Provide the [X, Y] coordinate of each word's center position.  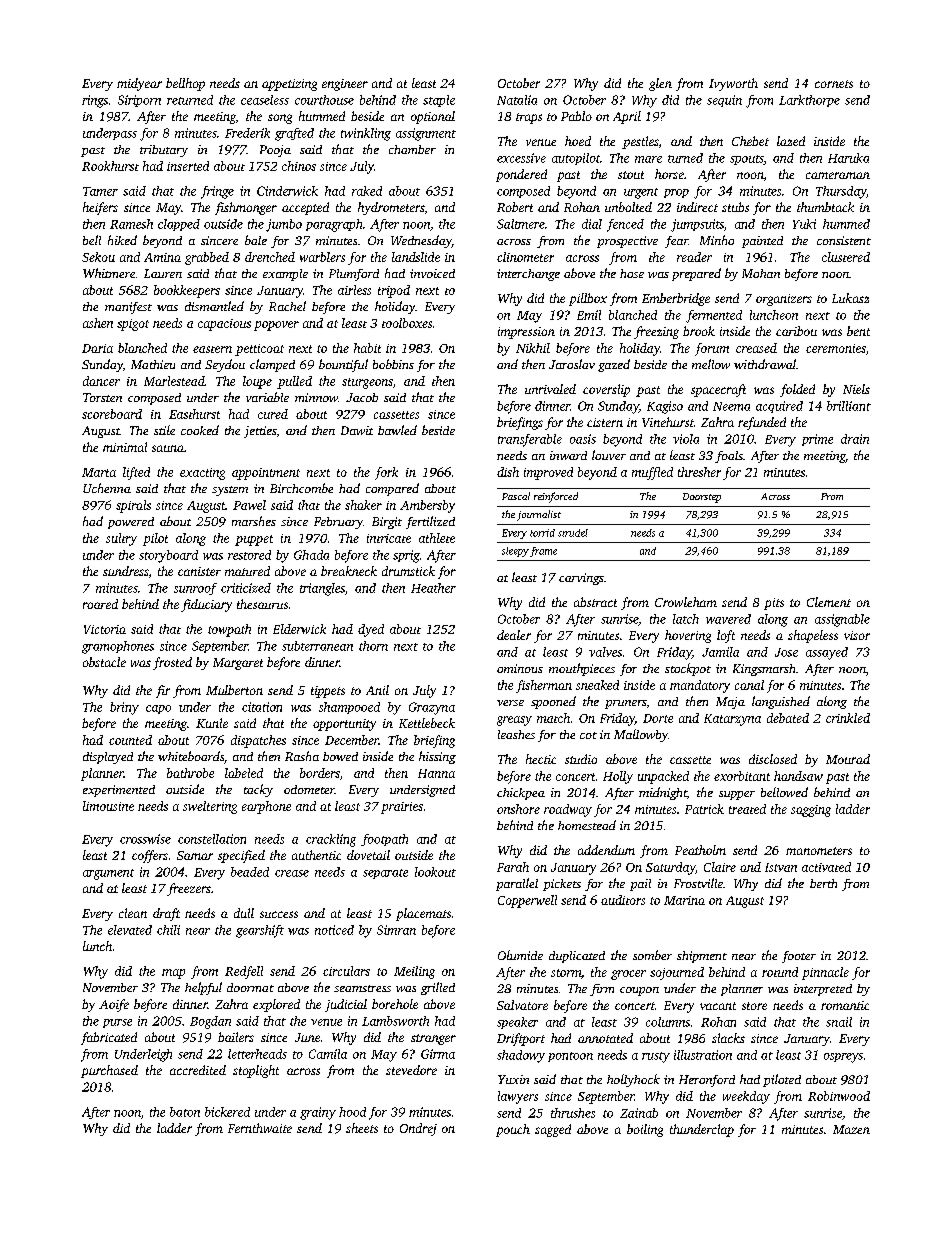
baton [185, 1112]
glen [660, 84]
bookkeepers [187, 291]
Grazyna [432, 708]
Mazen [851, 1129]
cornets [834, 84]
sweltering [210, 807]
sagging [811, 811]
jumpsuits [697, 225]
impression [526, 333]
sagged [553, 1130]
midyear [139, 84]
